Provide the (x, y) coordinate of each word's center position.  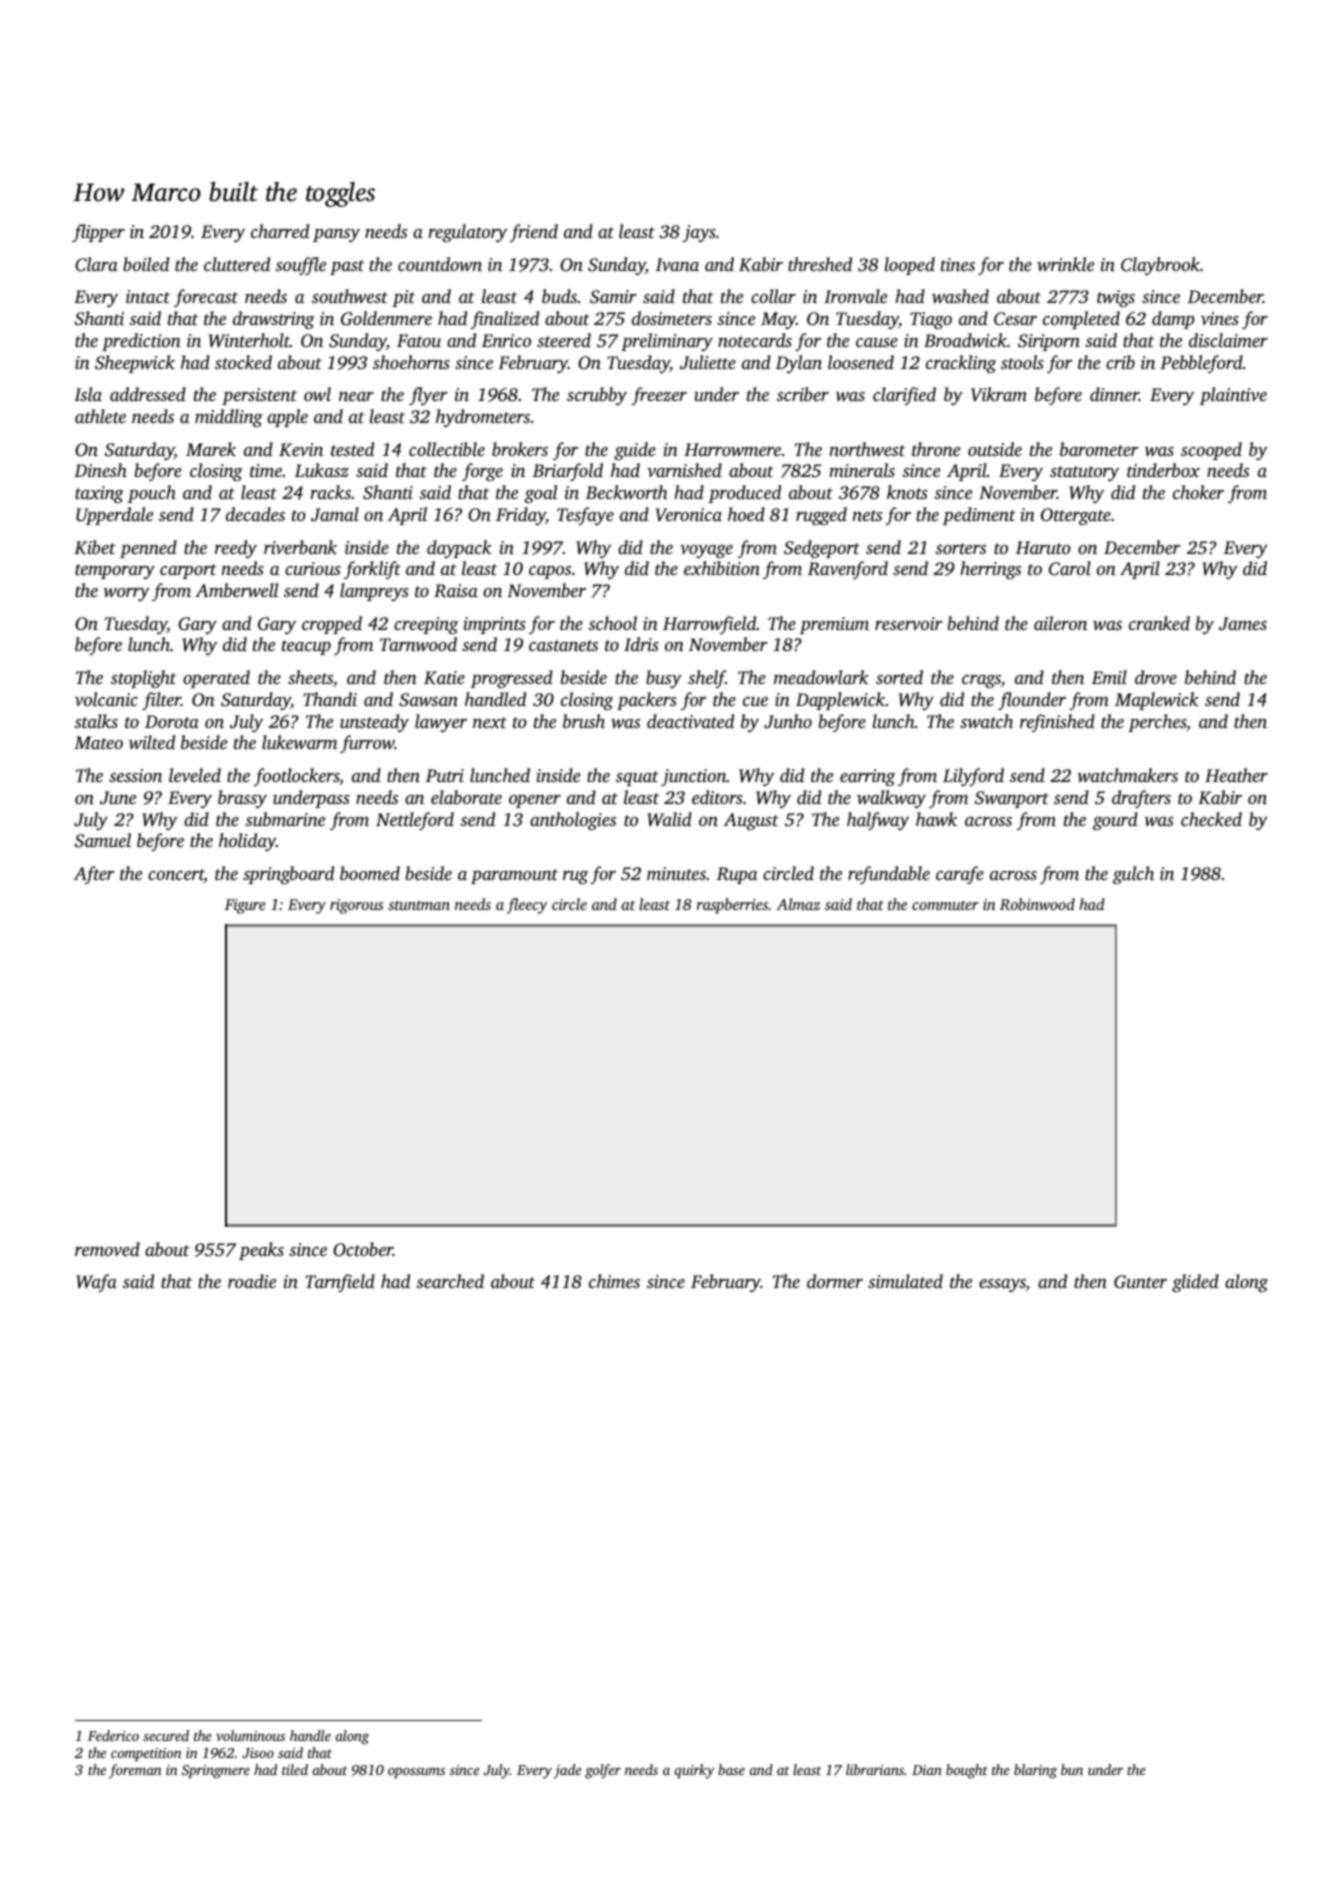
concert (176, 876)
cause (877, 342)
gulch (1133, 875)
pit (403, 298)
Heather (1236, 775)
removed (107, 1249)
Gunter (1140, 1282)
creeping (426, 625)
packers (647, 701)
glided (1195, 1283)
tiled (295, 1769)
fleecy (527, 906)
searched (450, 1281)
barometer (1099, 449)
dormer (835, 1281)
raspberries (732, 906)
